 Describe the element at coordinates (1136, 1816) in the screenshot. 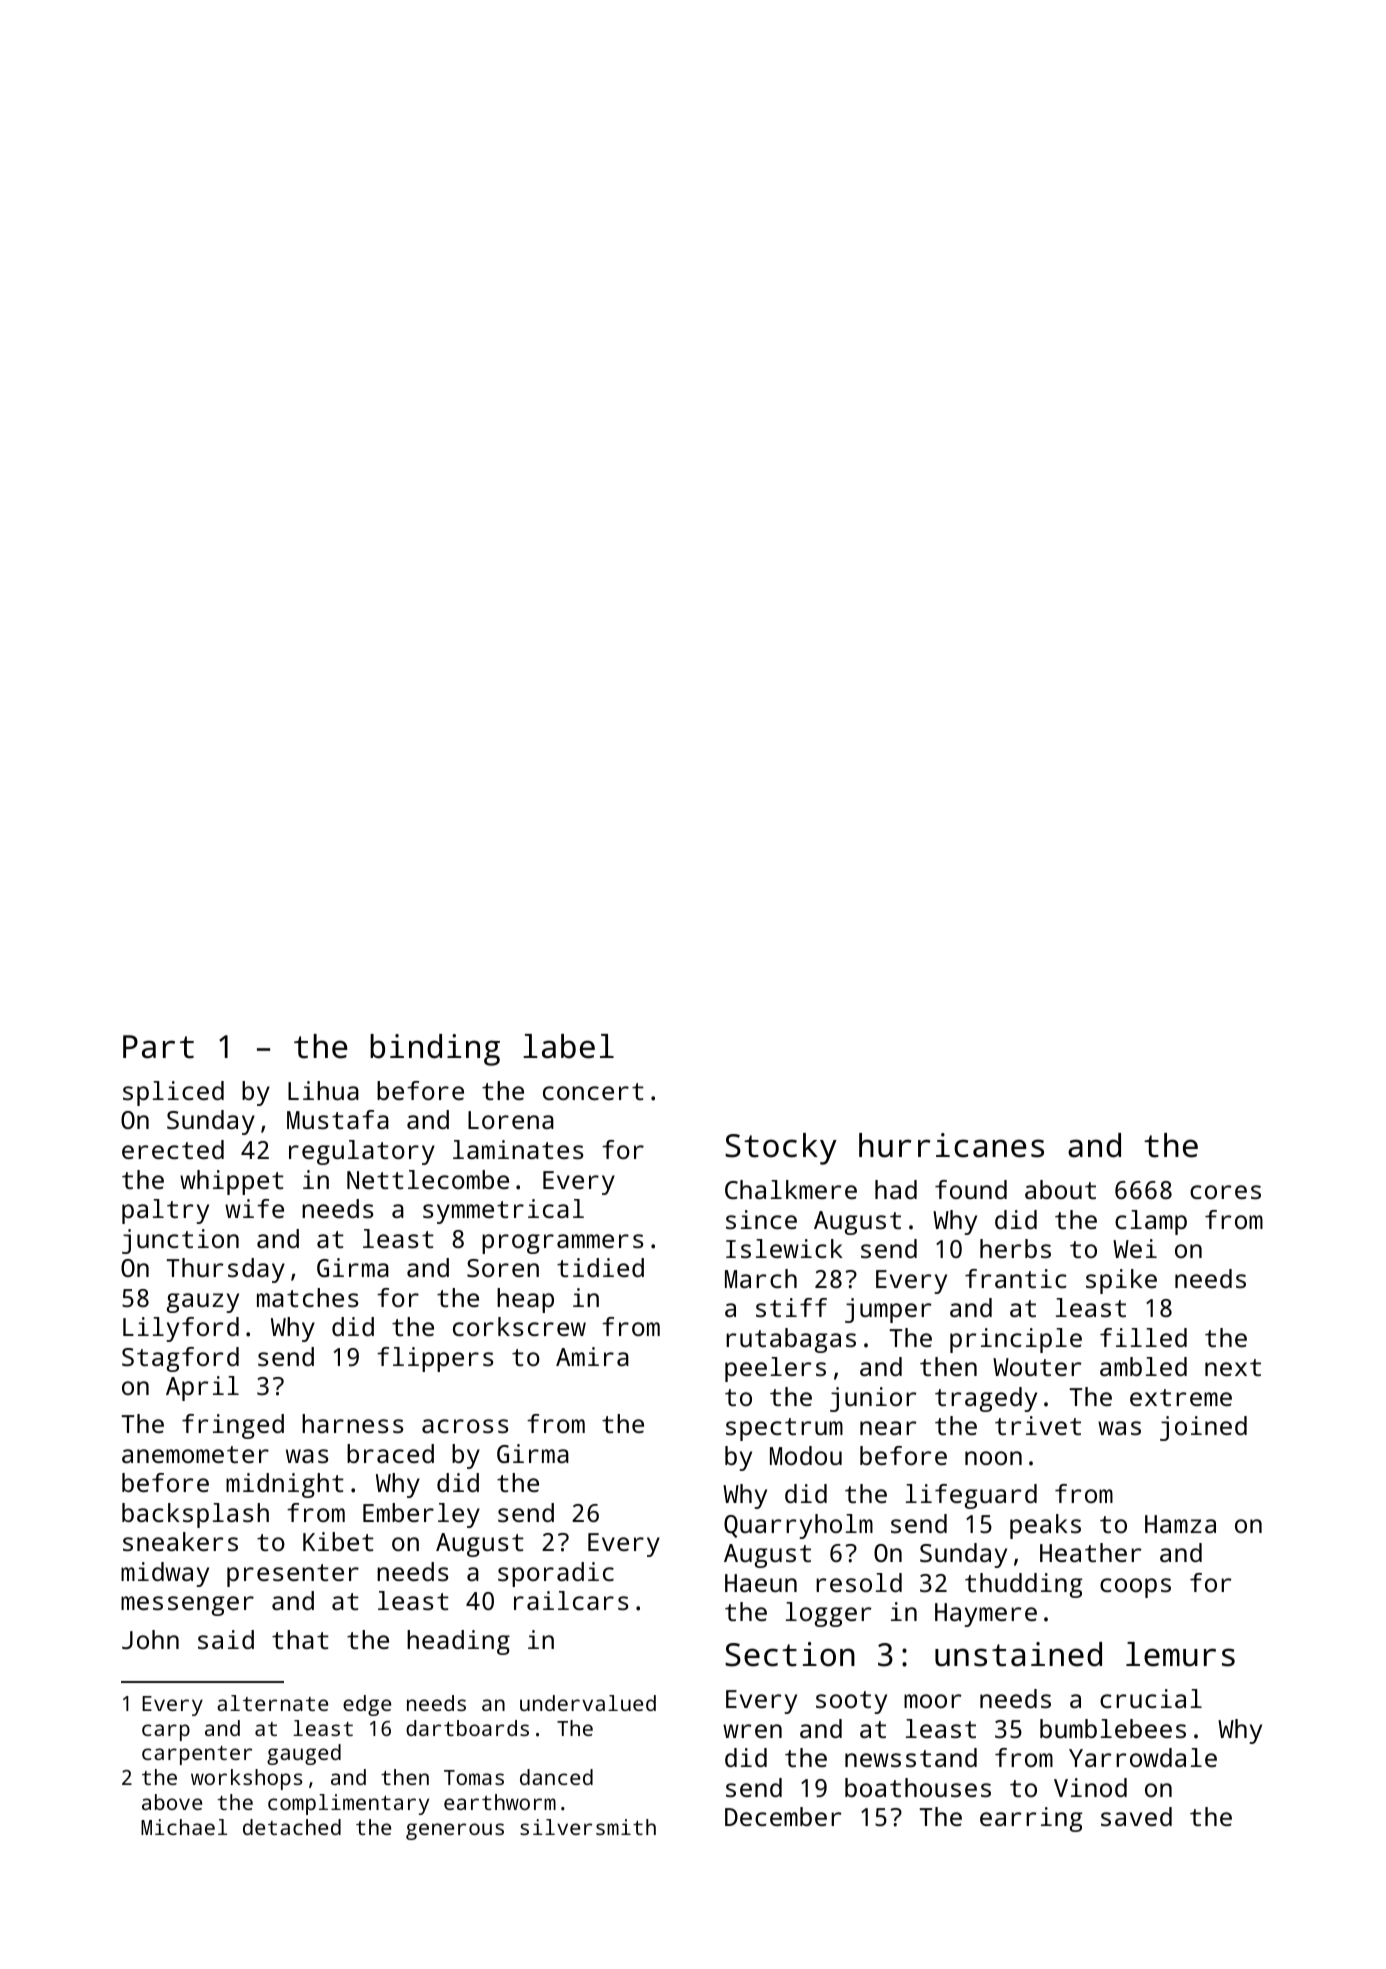

I see `saved` at that location.
